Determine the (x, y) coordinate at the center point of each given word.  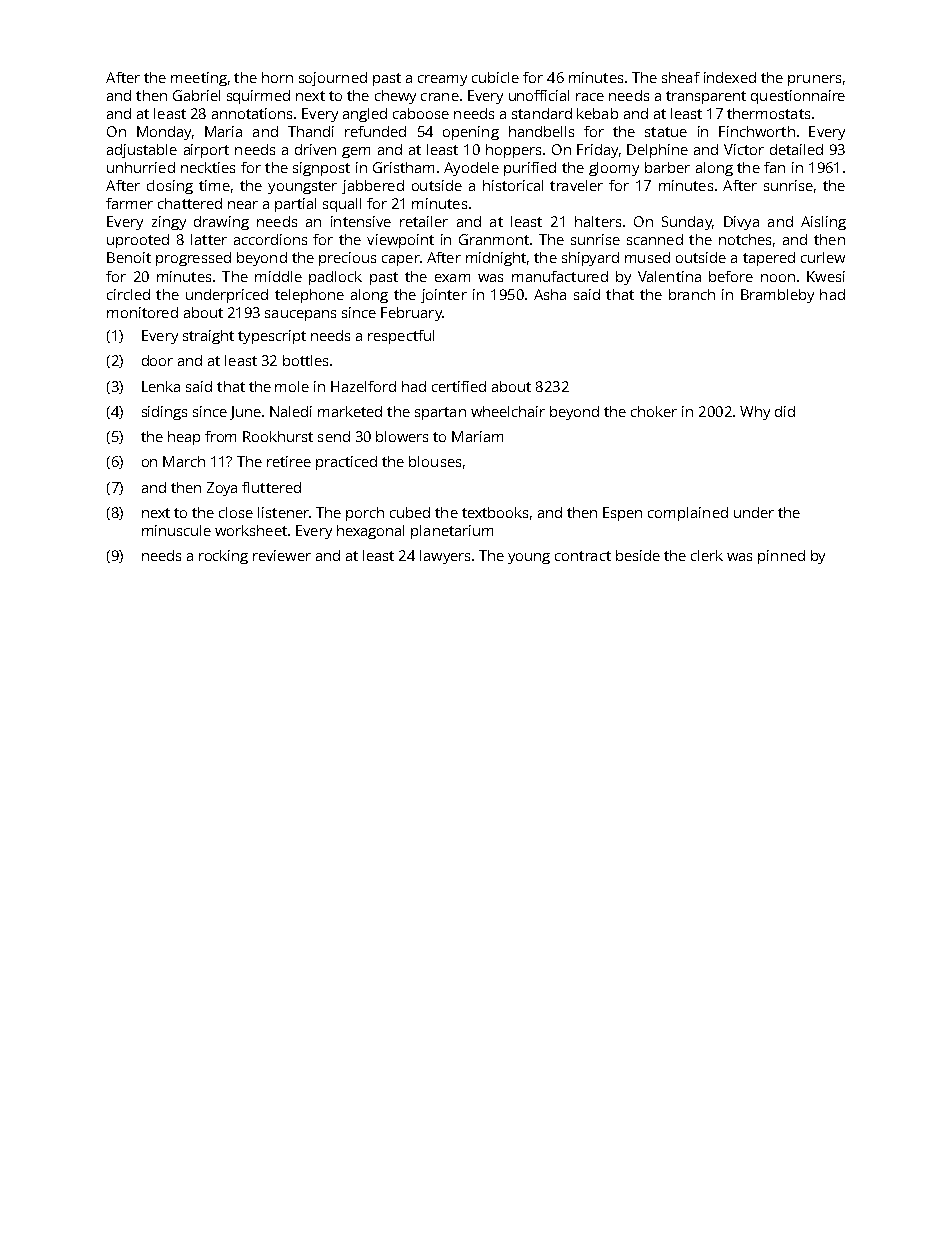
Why (755, 413)
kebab (597, 113)
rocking (223, 557)
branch (692, 294)
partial (295, 205)
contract (583, 556)
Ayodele (471, 169)
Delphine (657, 151)
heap (184, 438)
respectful (401, 337)
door (157, 360)
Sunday (687, 223)
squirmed (258, 97)
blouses (435, 461)
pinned (781, 557)
